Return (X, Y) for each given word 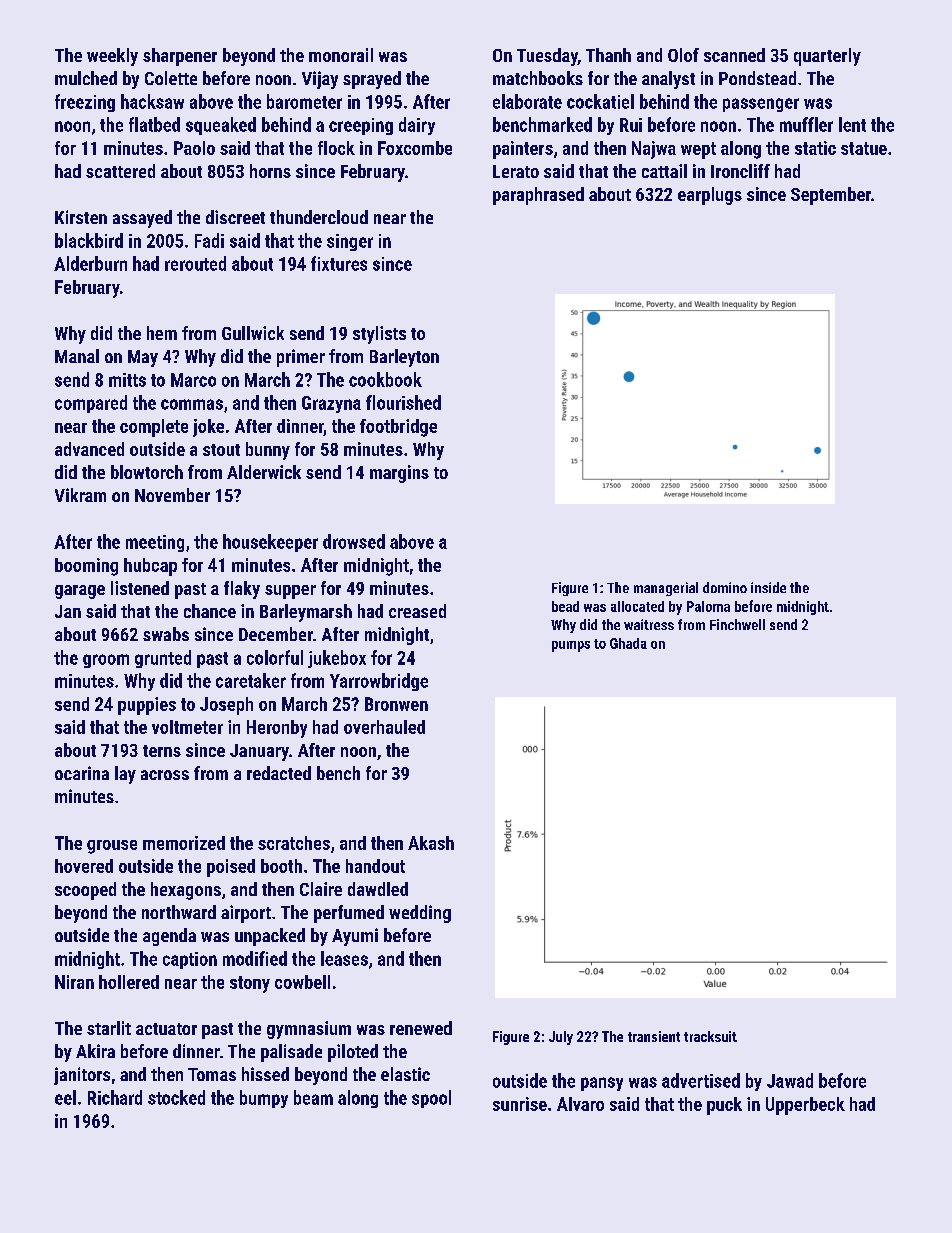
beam (313, 1097)
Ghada (628, 643)
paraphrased (538, 196)
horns (270, 171)
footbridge (398, 428)
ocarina (82, 773)
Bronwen (396, 704)
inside (768, 587)
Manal (77, 356)
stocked (176, 1097)
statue (864, 148)
